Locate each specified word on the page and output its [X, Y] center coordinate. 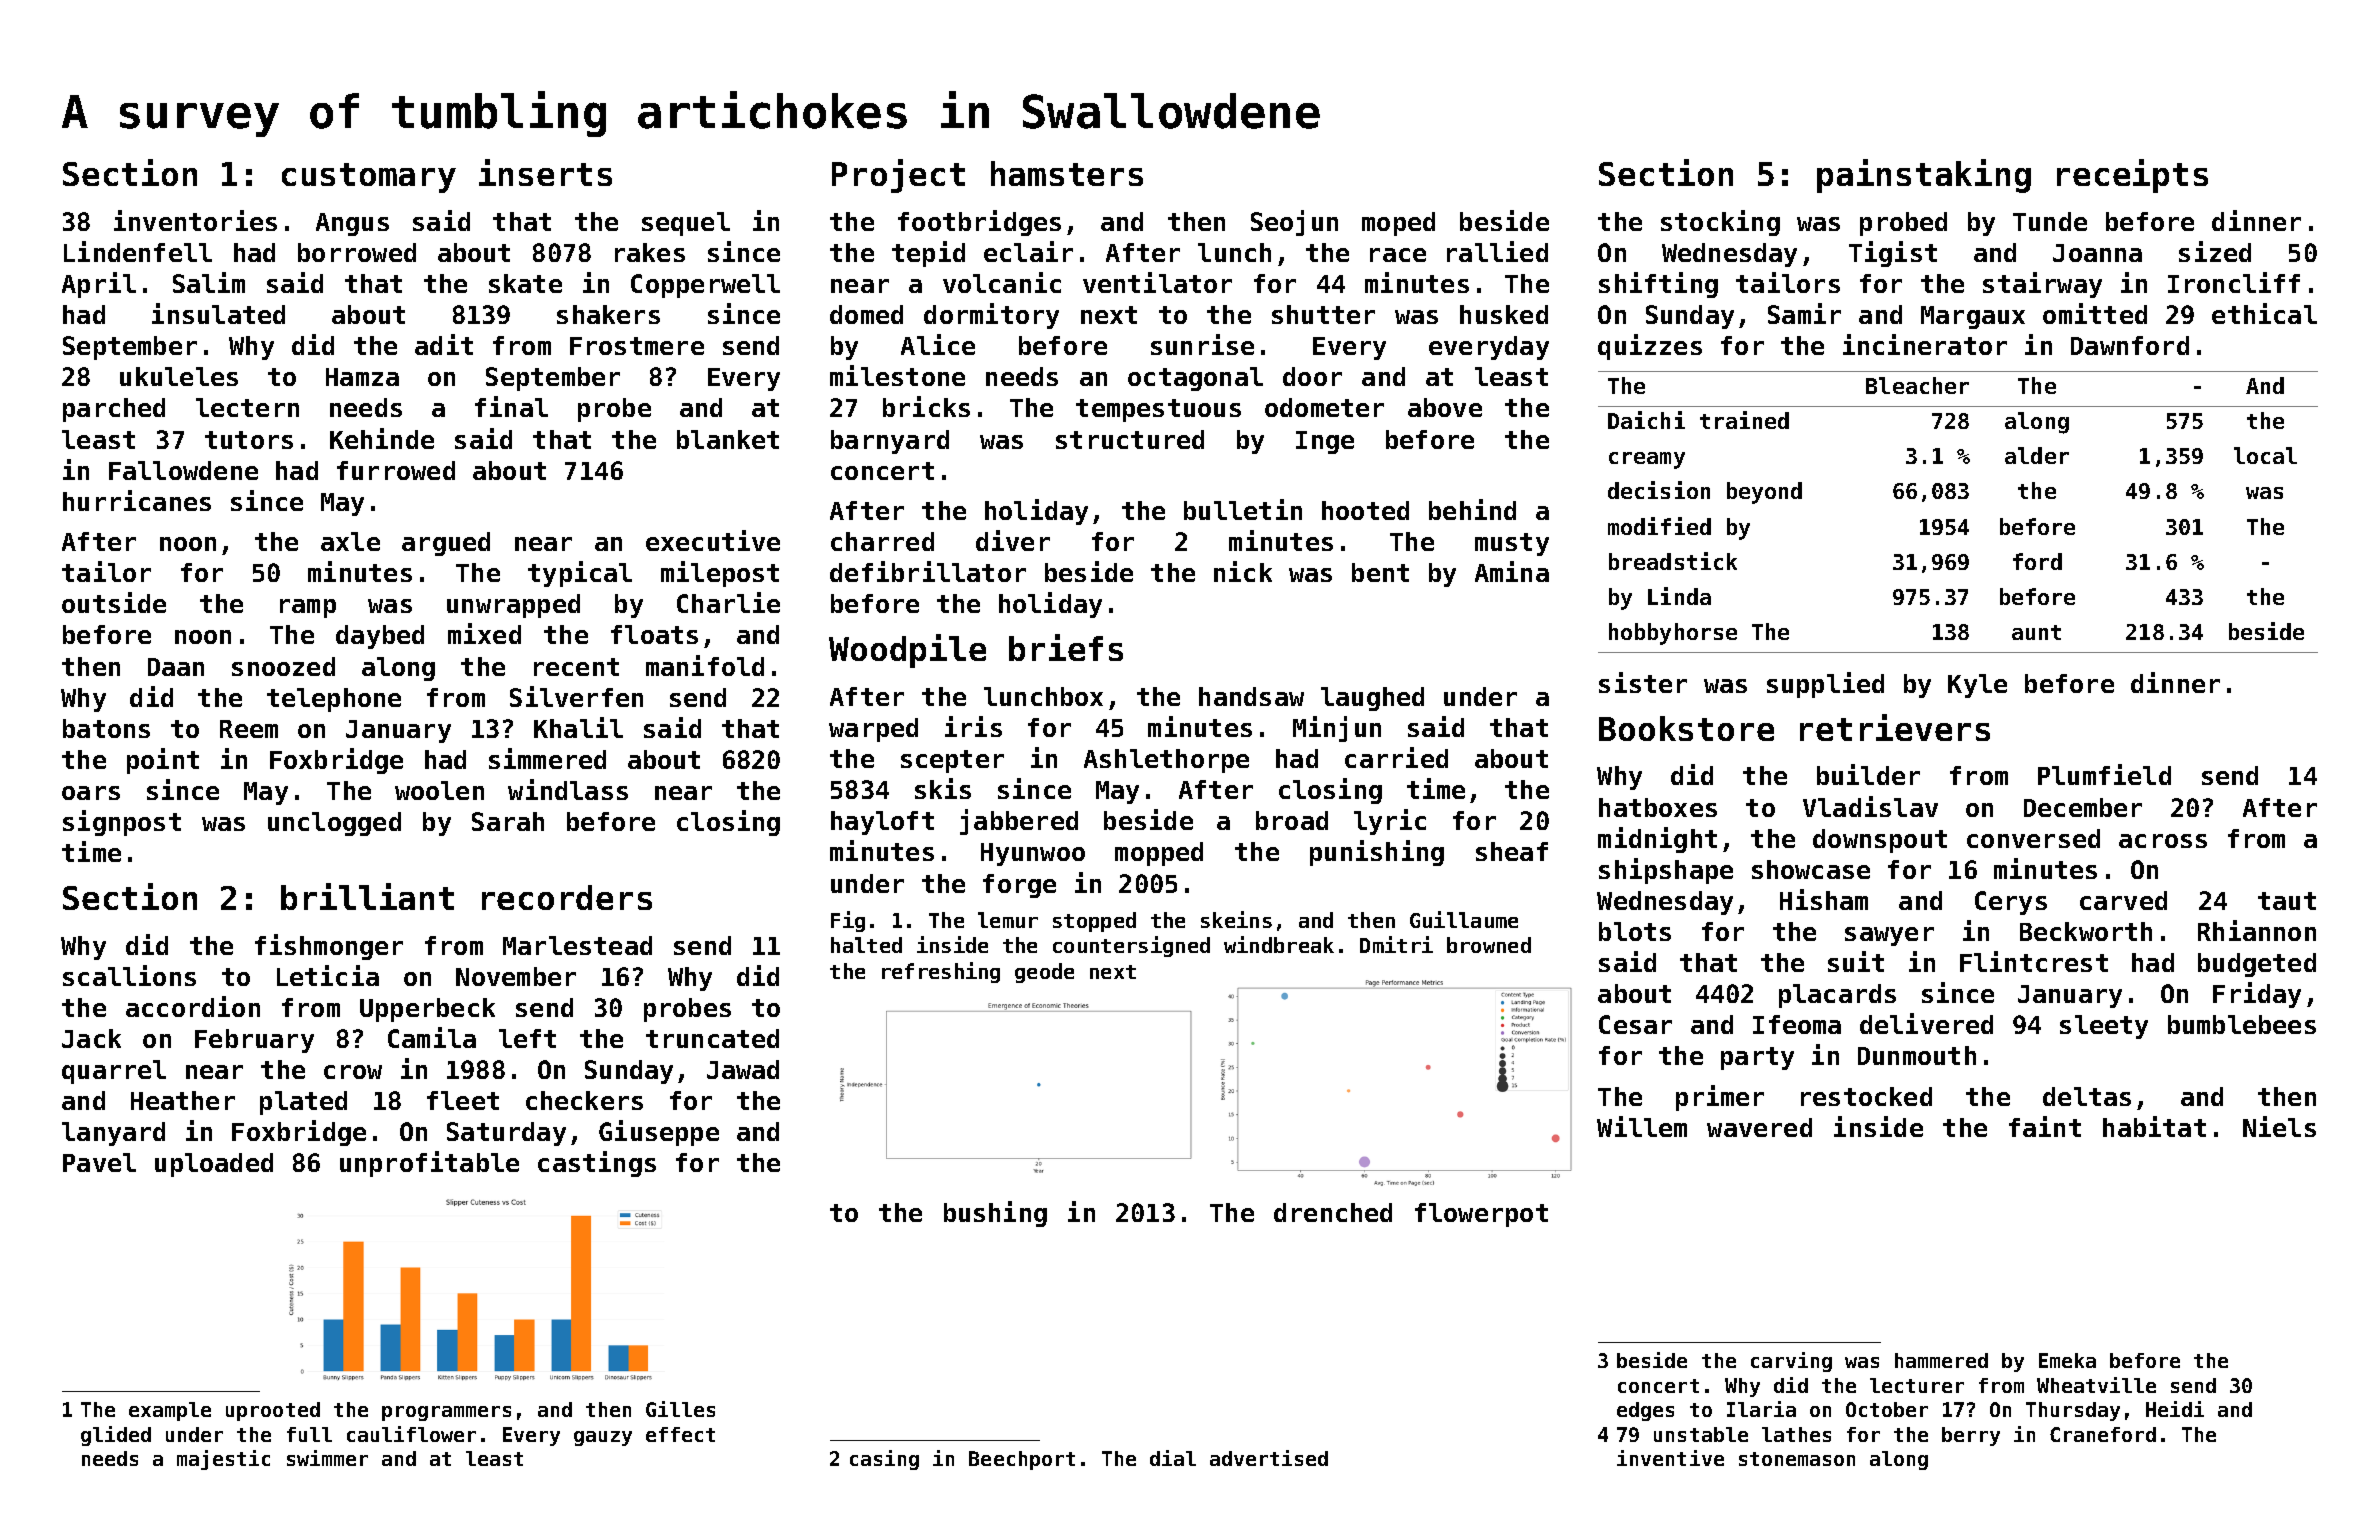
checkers [584, 1100]
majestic [223, 1460]
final [511, 406]
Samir [1804, 313]
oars [91, 793]
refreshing [941, 972]
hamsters [1067, 173]
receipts [2132, 176]
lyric [1390, 822]
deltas [2087, 1096]
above [1445, 407]
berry [1971, 1436]
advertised [1269, 1458]
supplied [1825, 685]
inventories [195, 220]
